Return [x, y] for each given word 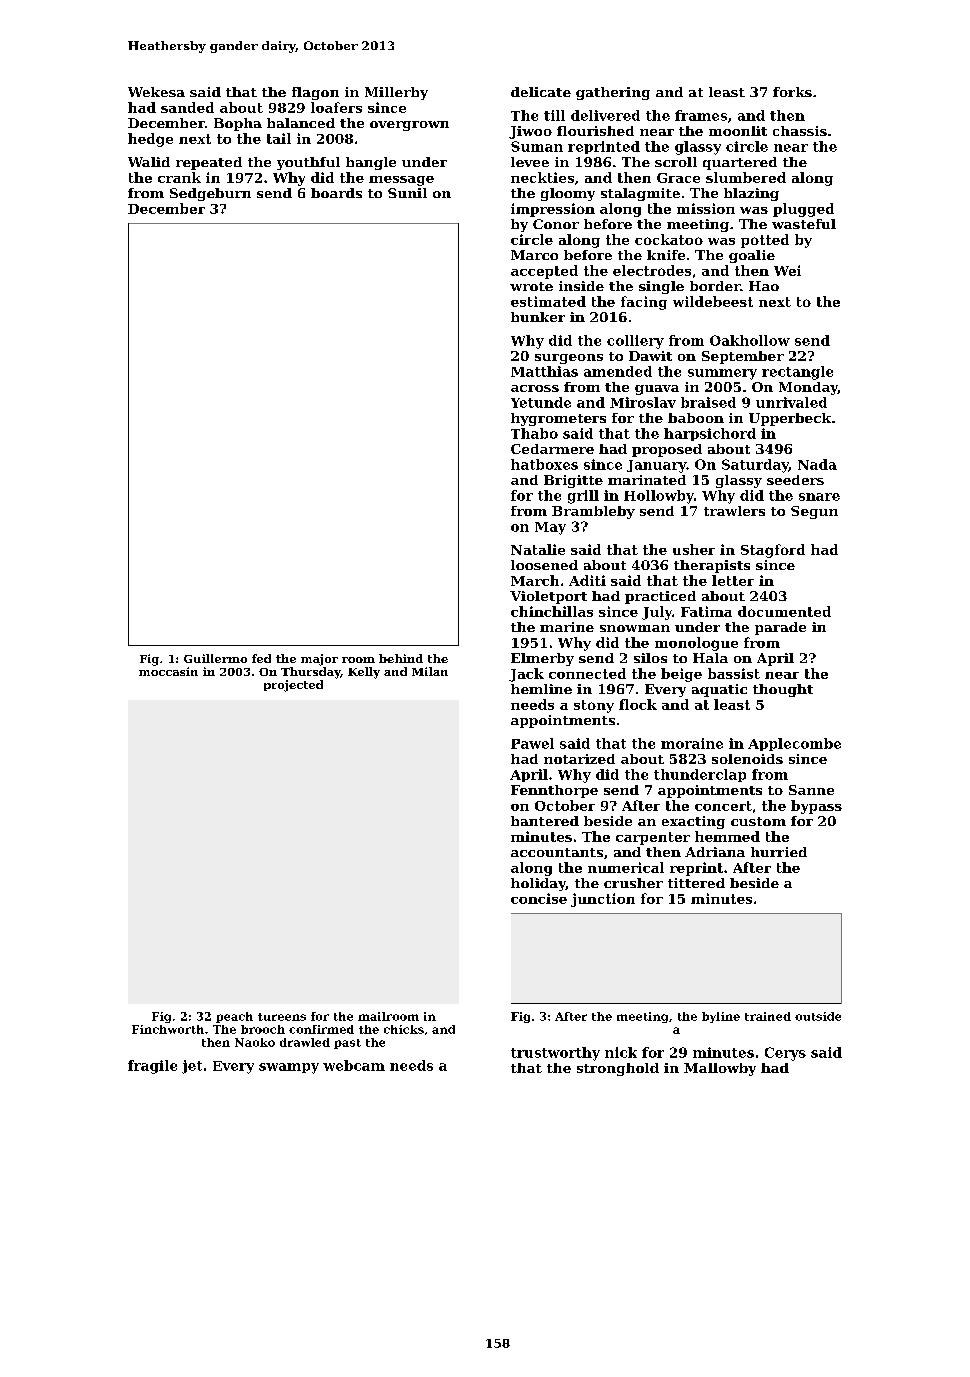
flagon [315, 93]
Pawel [532, 743]
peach [234, 1017]
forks [792, 92]
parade [780, 628]
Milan [430, 671]
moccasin [168, 671]
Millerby [396, 93]
